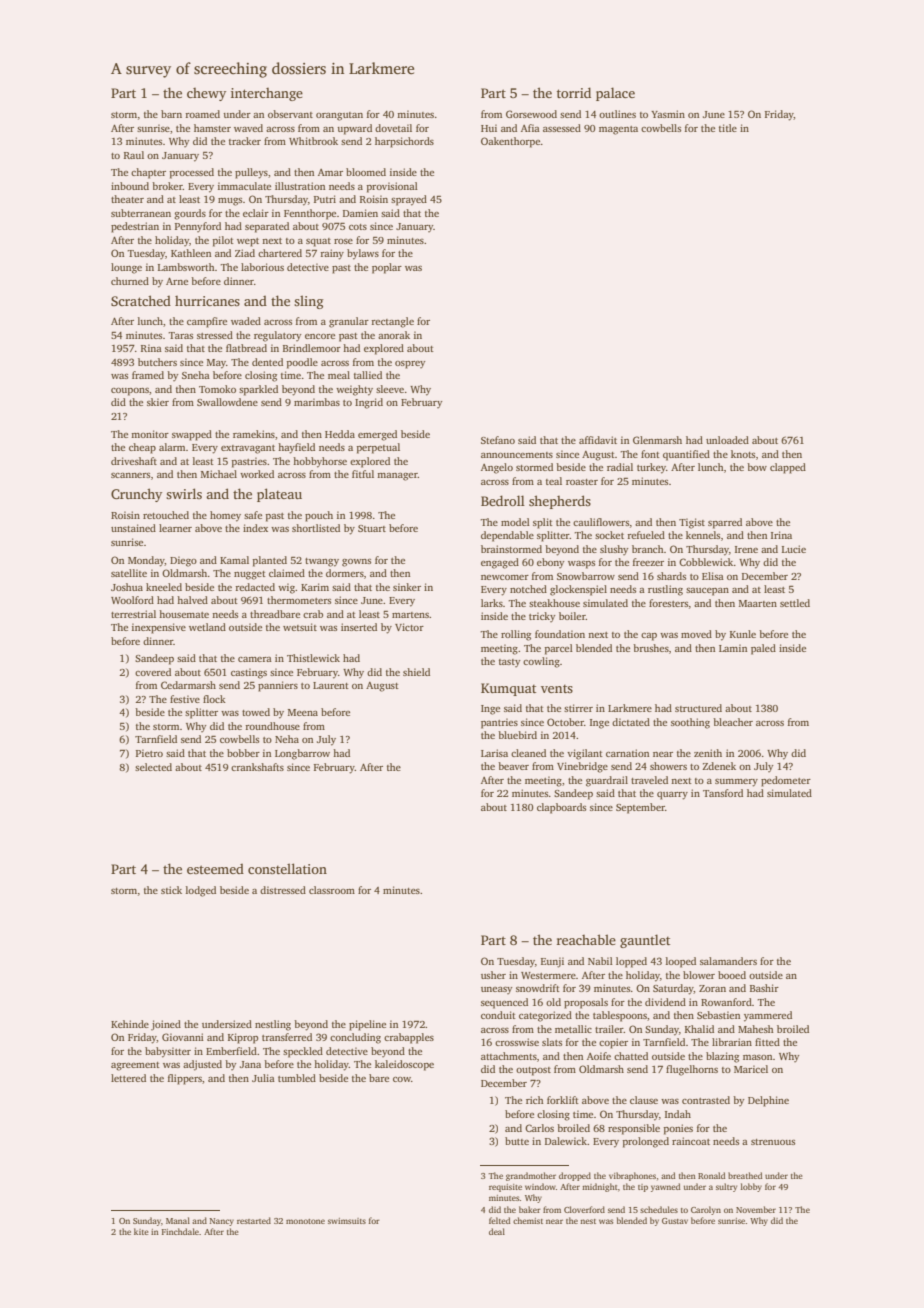 The width and height of the page is (924, 1308). Describe the element at coordinates (332, 890) in the page. I see `classroom` at that location.
